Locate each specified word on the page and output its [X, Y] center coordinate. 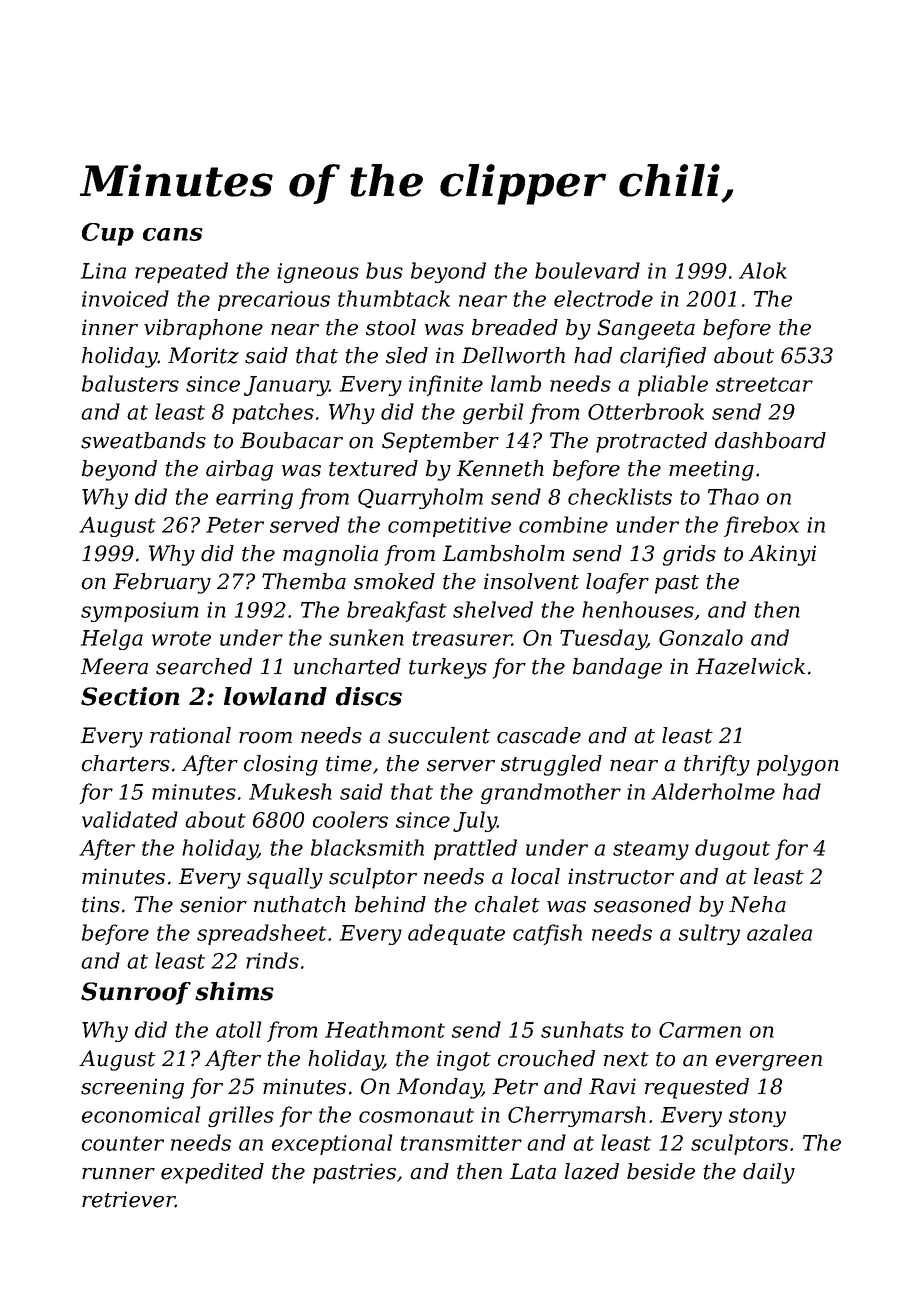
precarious [274, 301]
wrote [181, 638]
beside [661, 1171]
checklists [620, 496]
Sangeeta [646, 329]
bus [384, 270]
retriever [129, 1199]
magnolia [330, 555]
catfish [547, 934]
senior [213, 904]
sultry [709, 934]
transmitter [461, 1143]
